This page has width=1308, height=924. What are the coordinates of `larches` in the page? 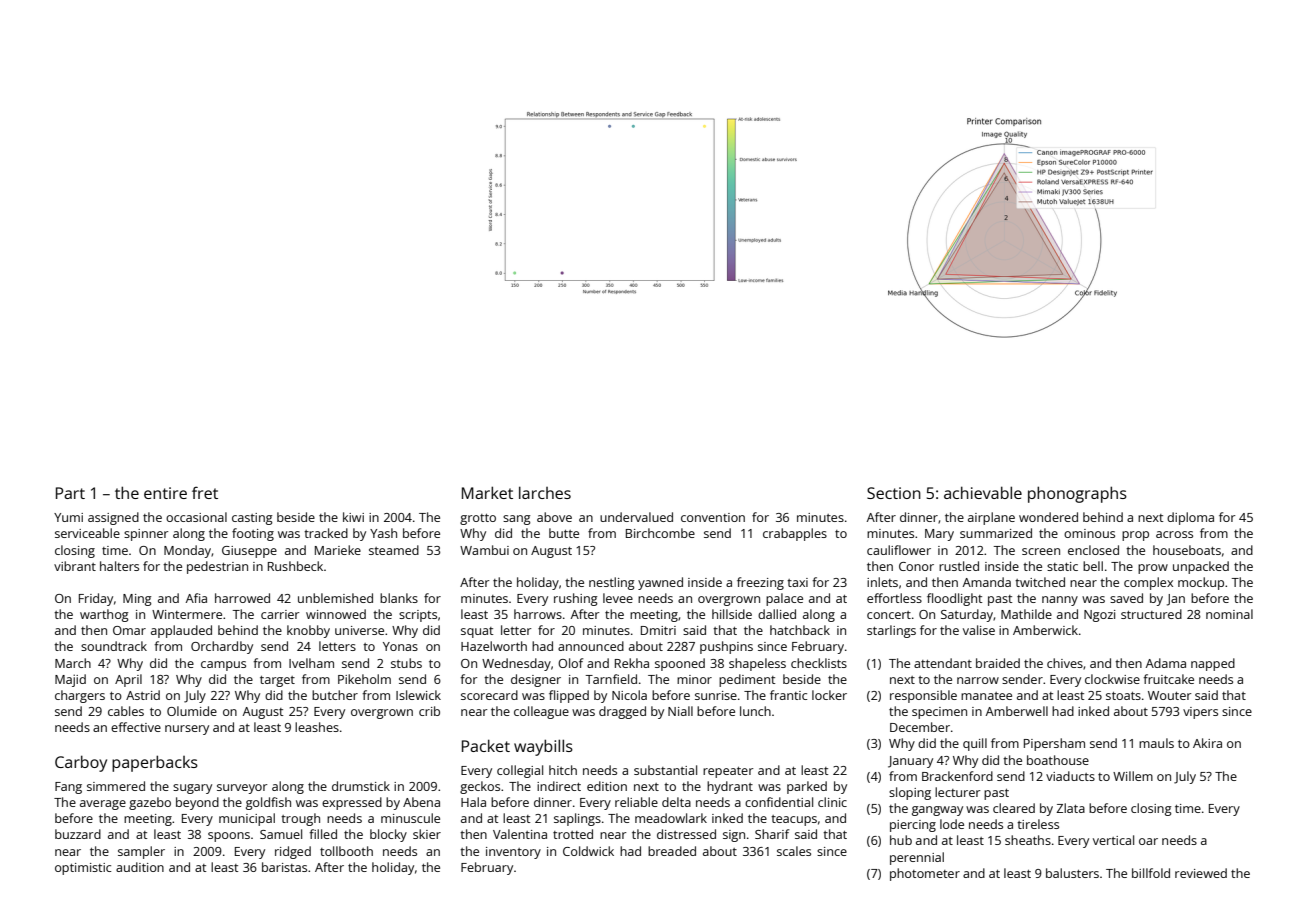 It's located at (545, 492).
